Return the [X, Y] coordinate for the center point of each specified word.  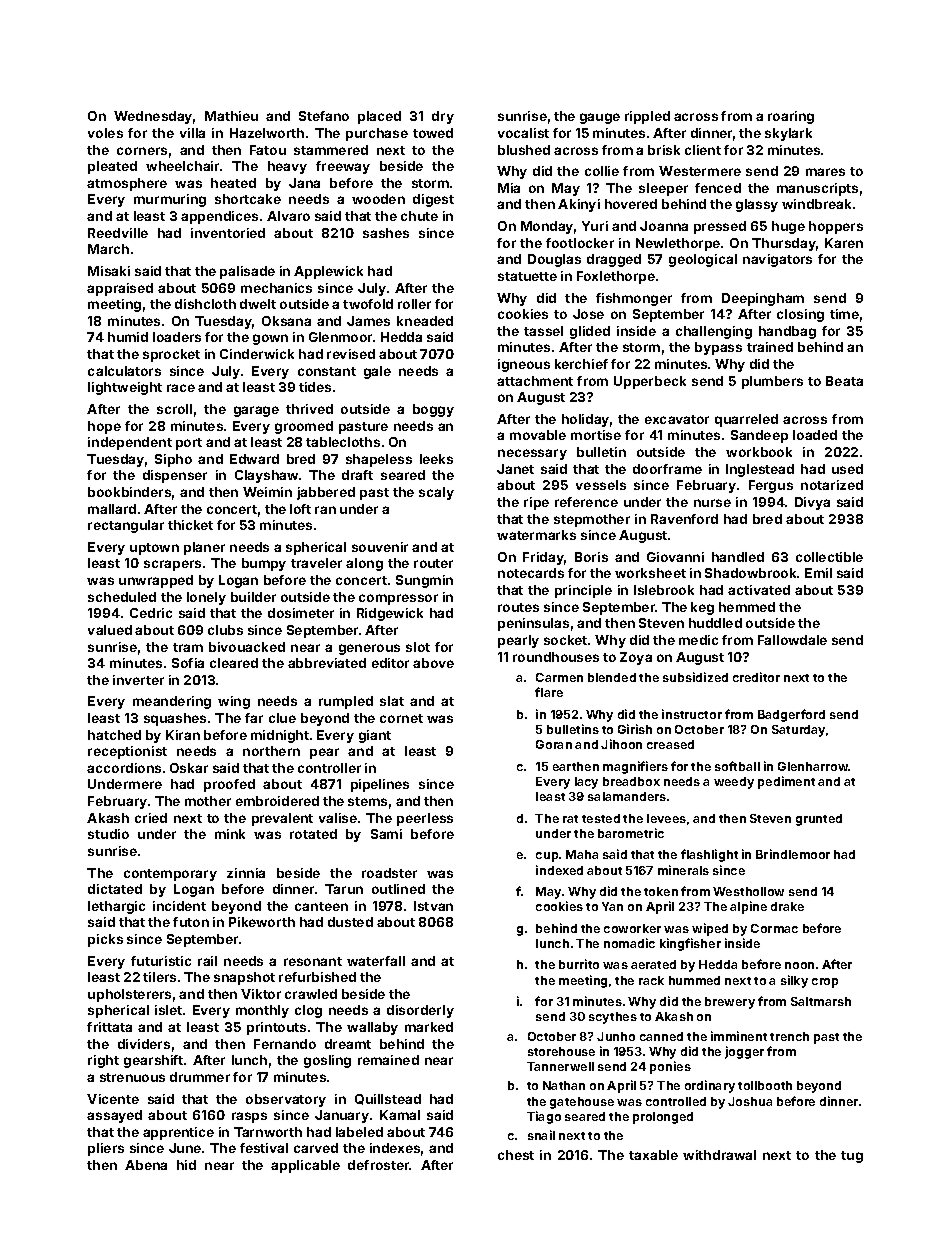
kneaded [425, 321]
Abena [146, 1165]
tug [852, 1157]
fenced [718, 188]
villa [192, 133]
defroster [379, 1165]
